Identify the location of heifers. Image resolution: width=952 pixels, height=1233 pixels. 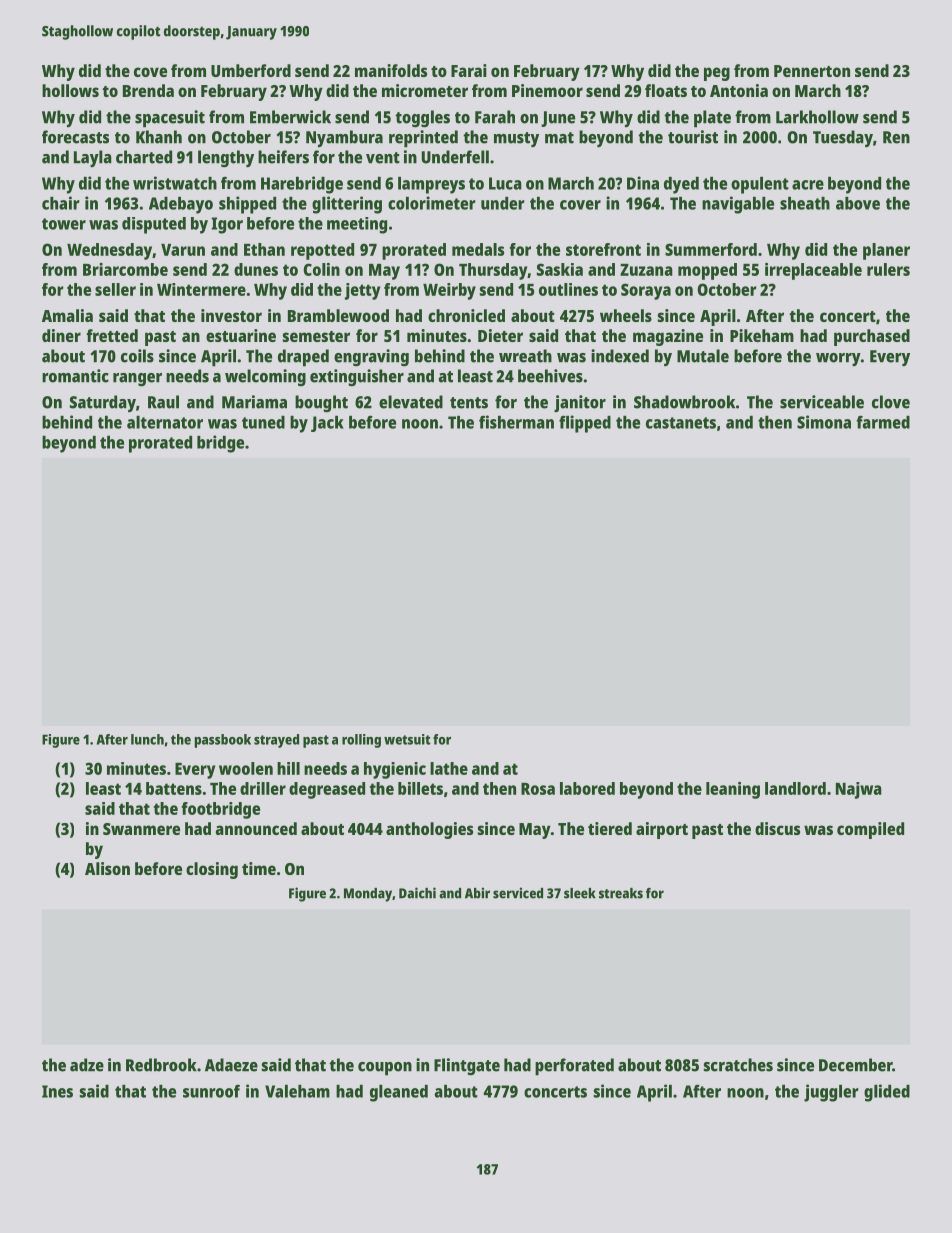
(283, 157).
